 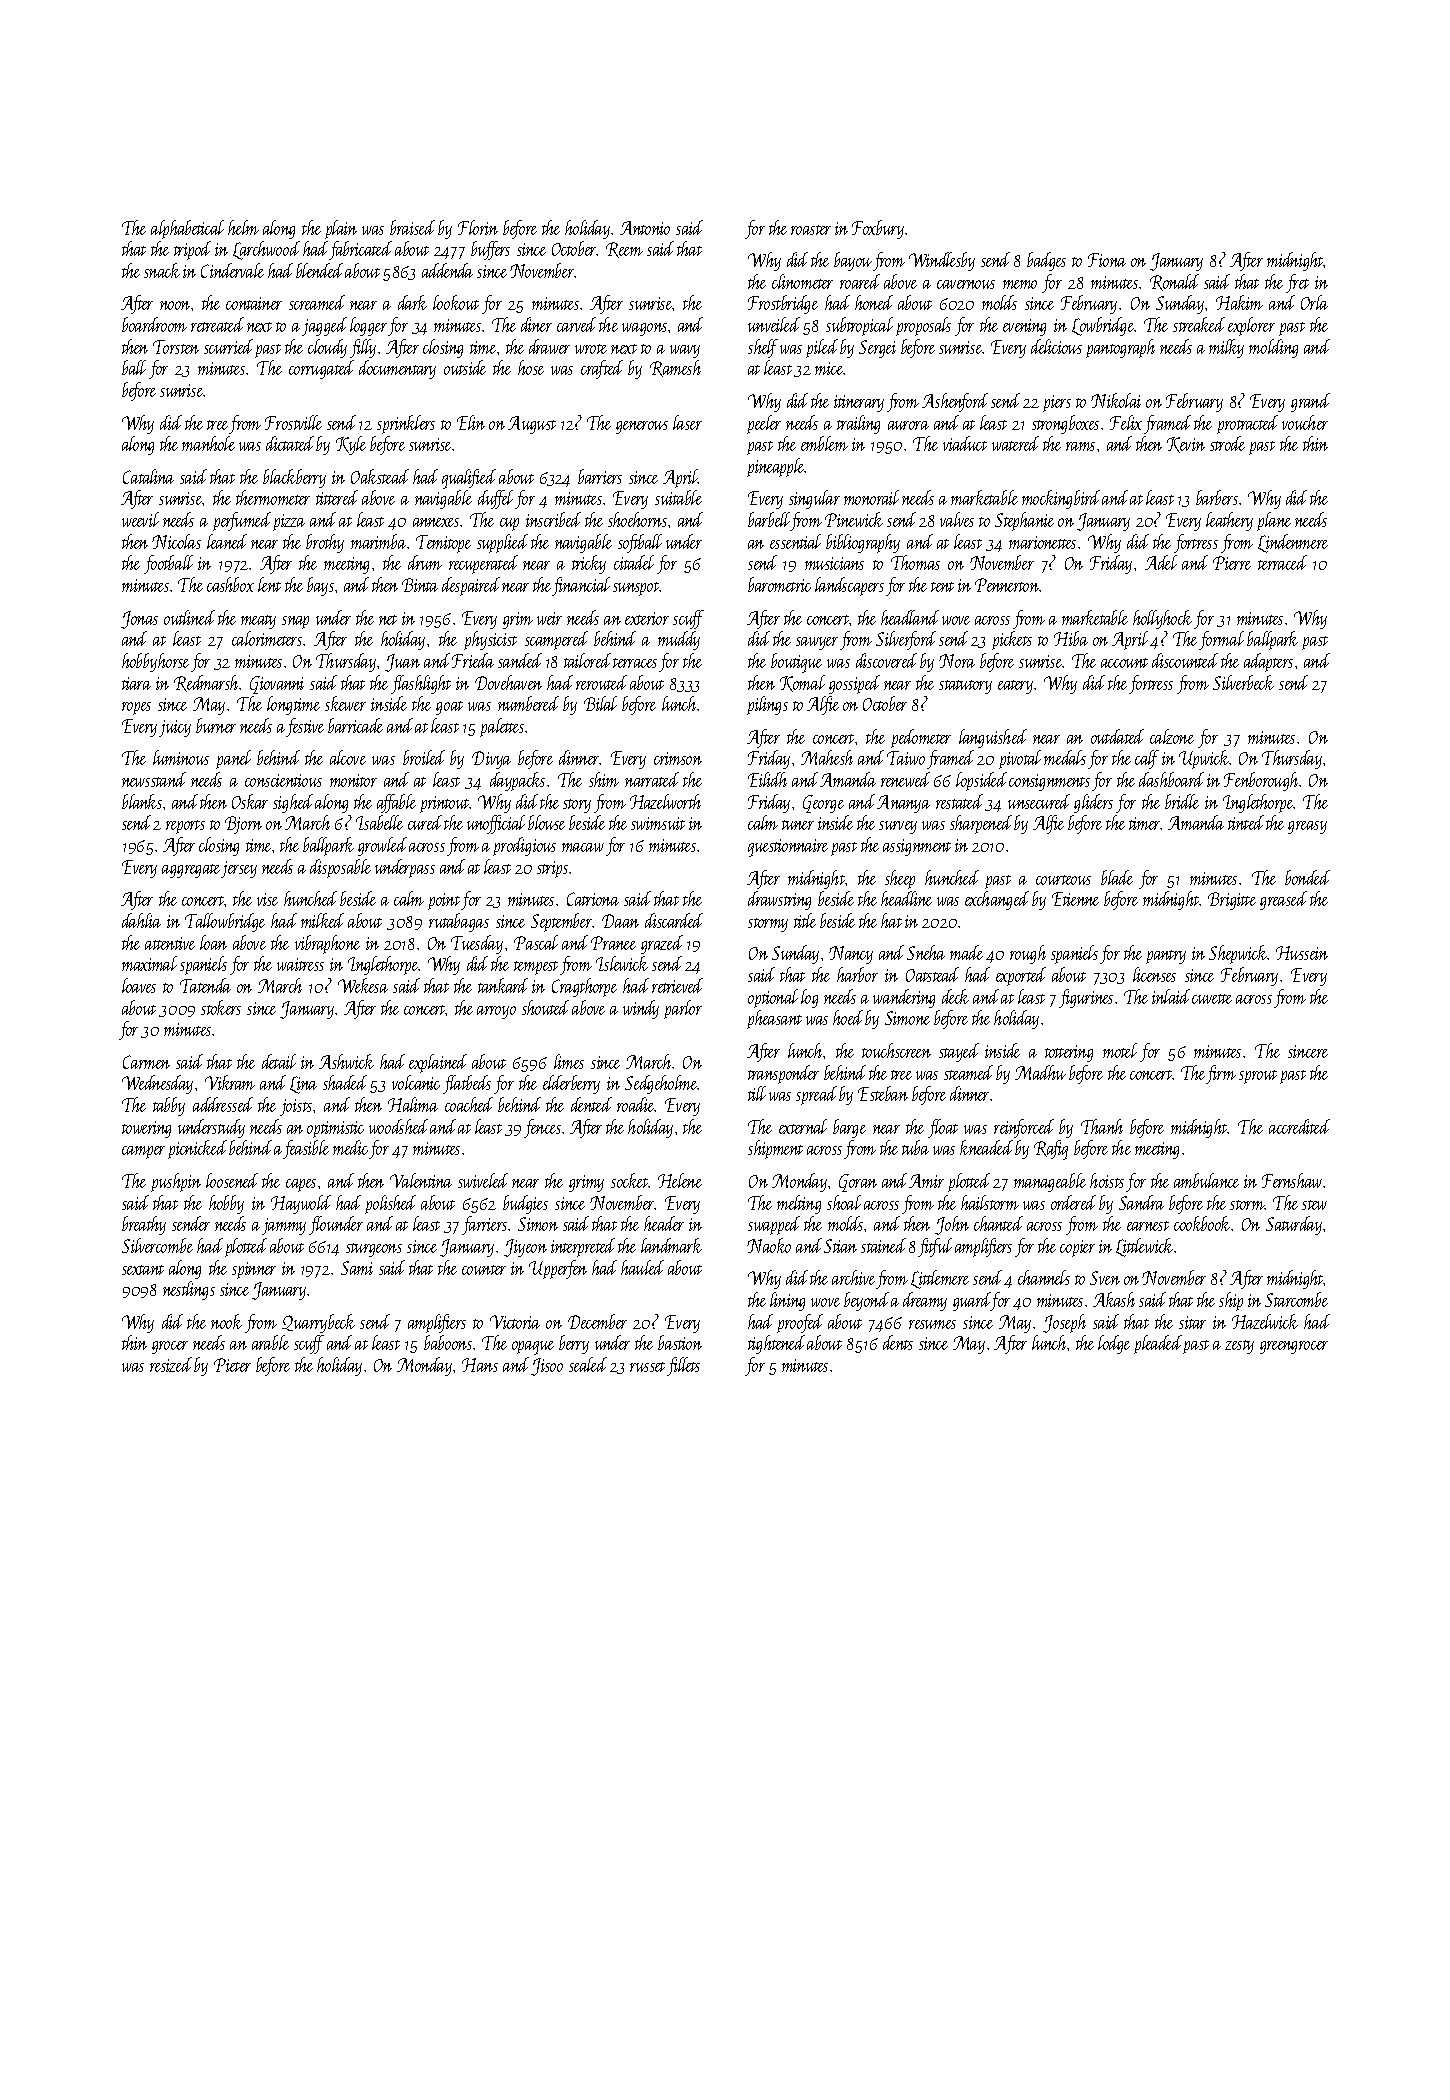 I want to click on milked, so click(x=322, y=920).
